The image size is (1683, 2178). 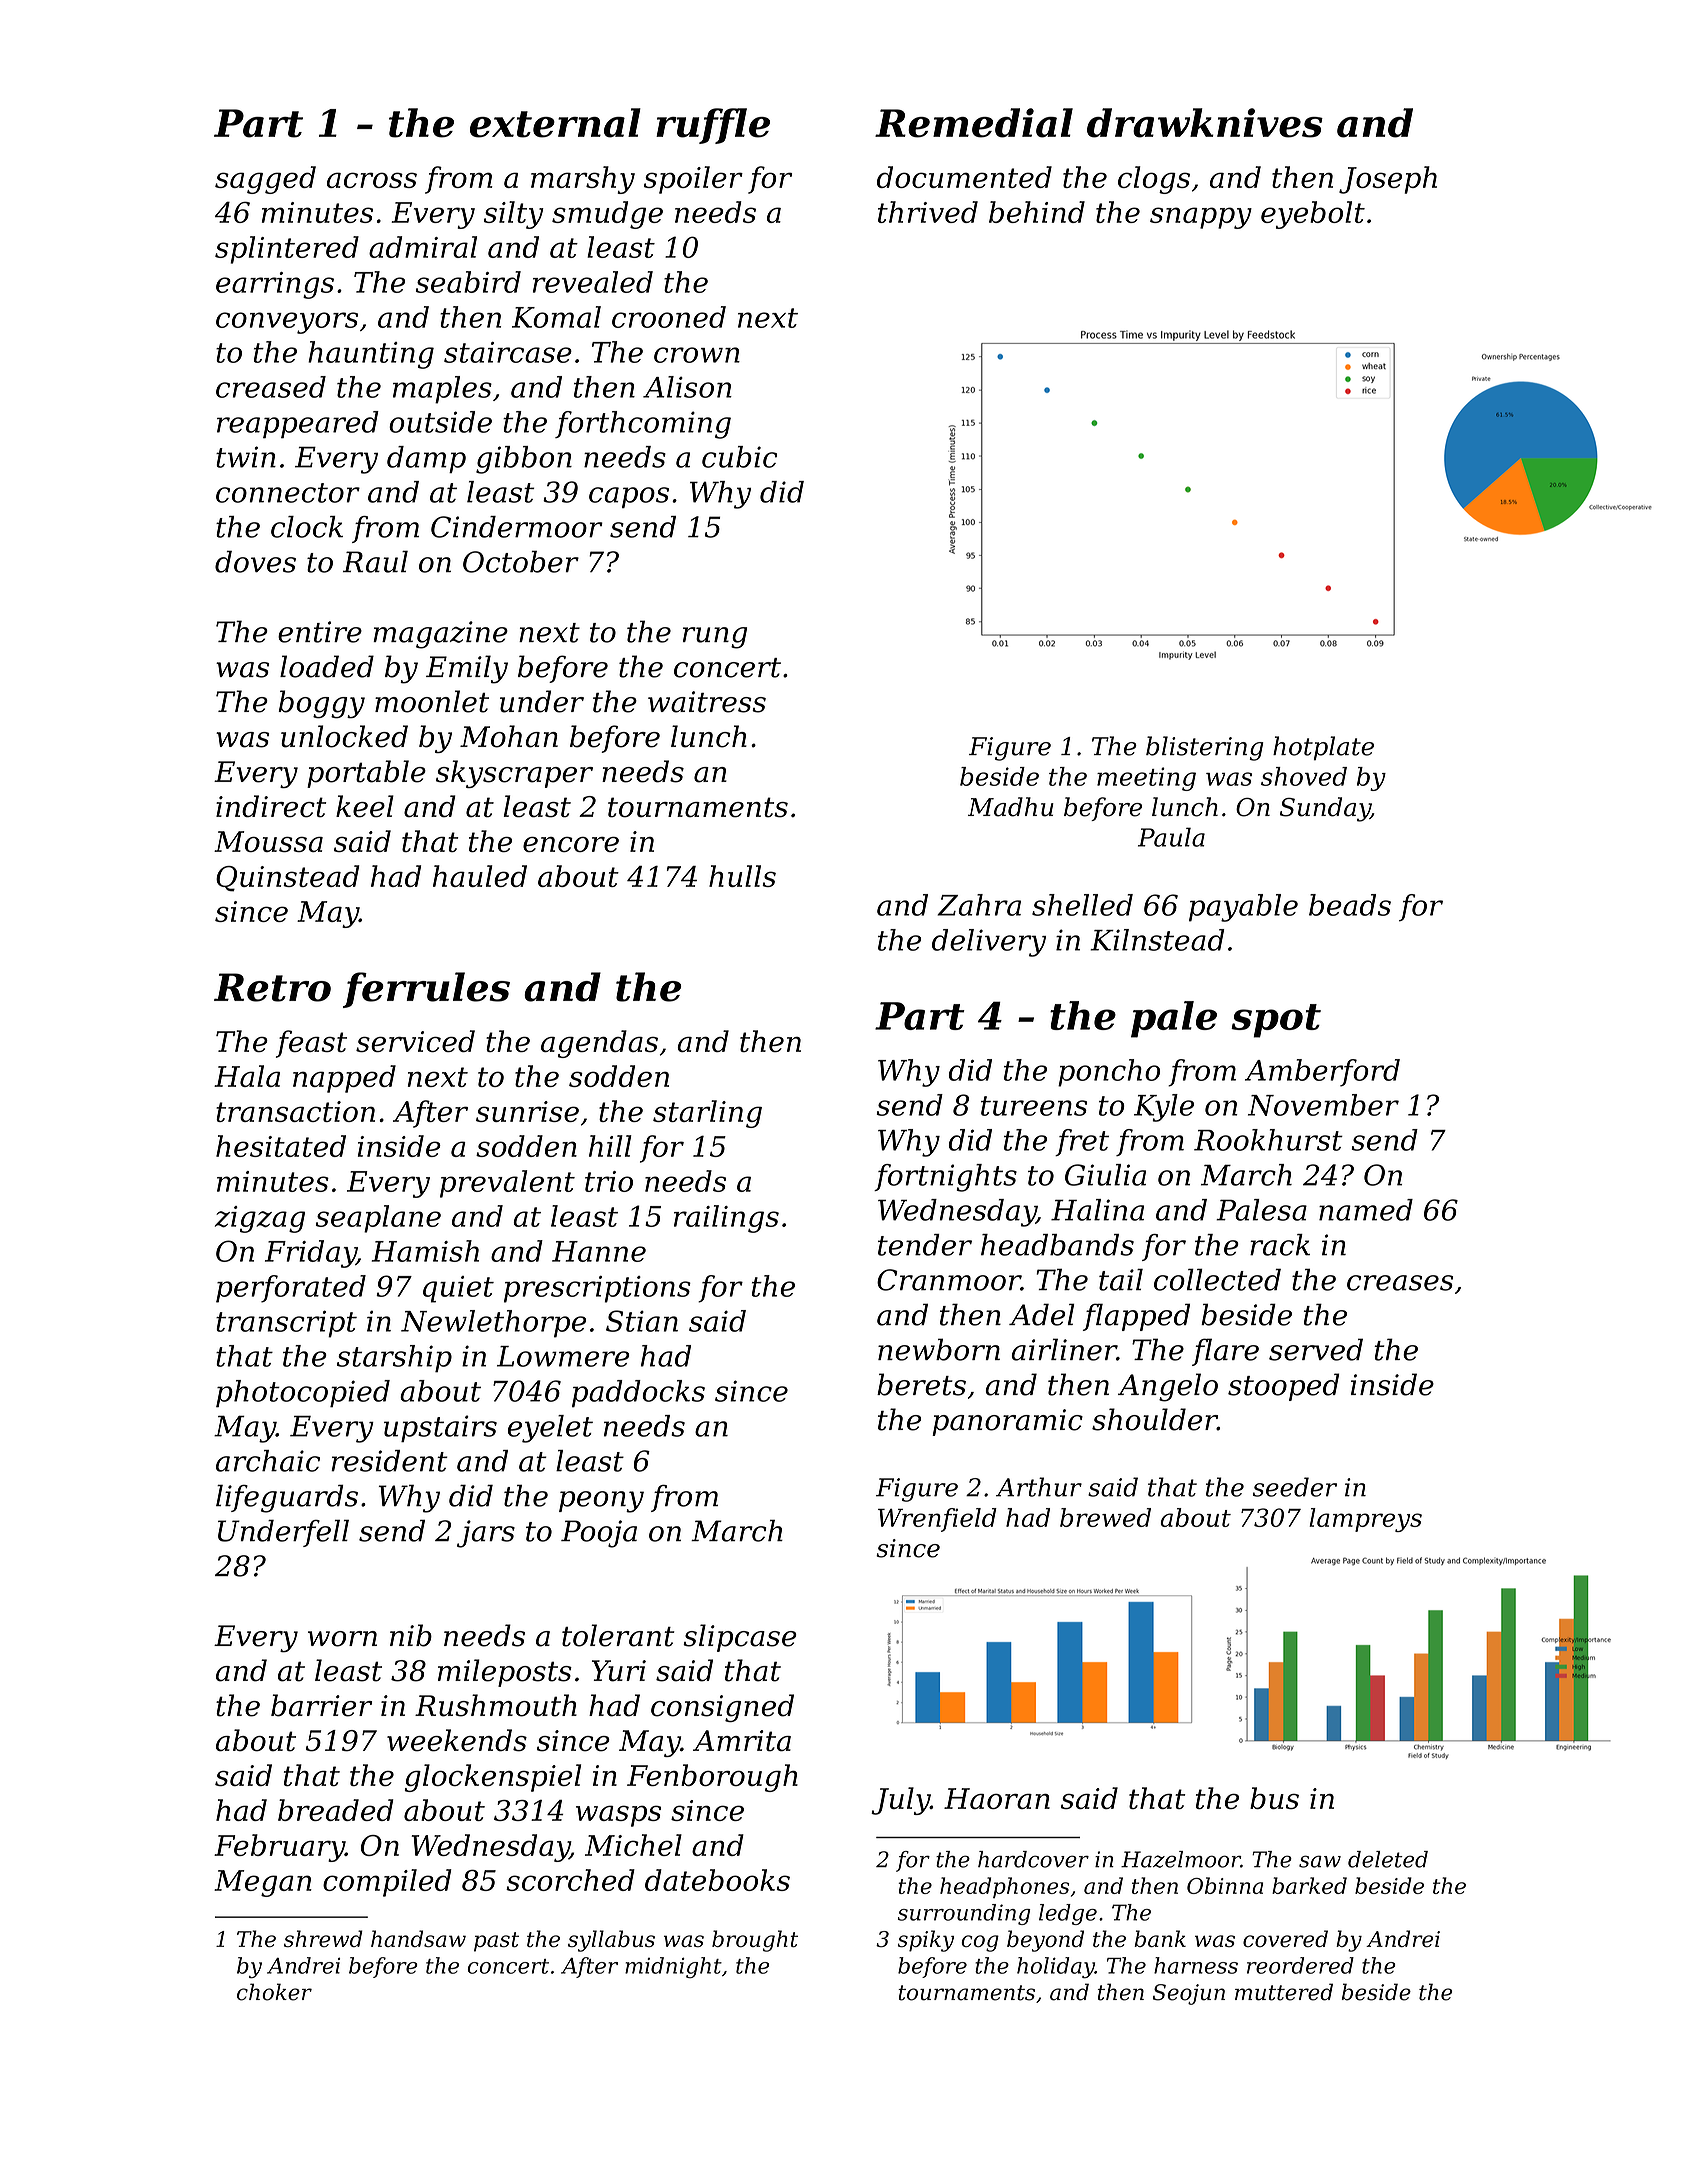 I want to click on hauled, so click(x=480, y=876).
